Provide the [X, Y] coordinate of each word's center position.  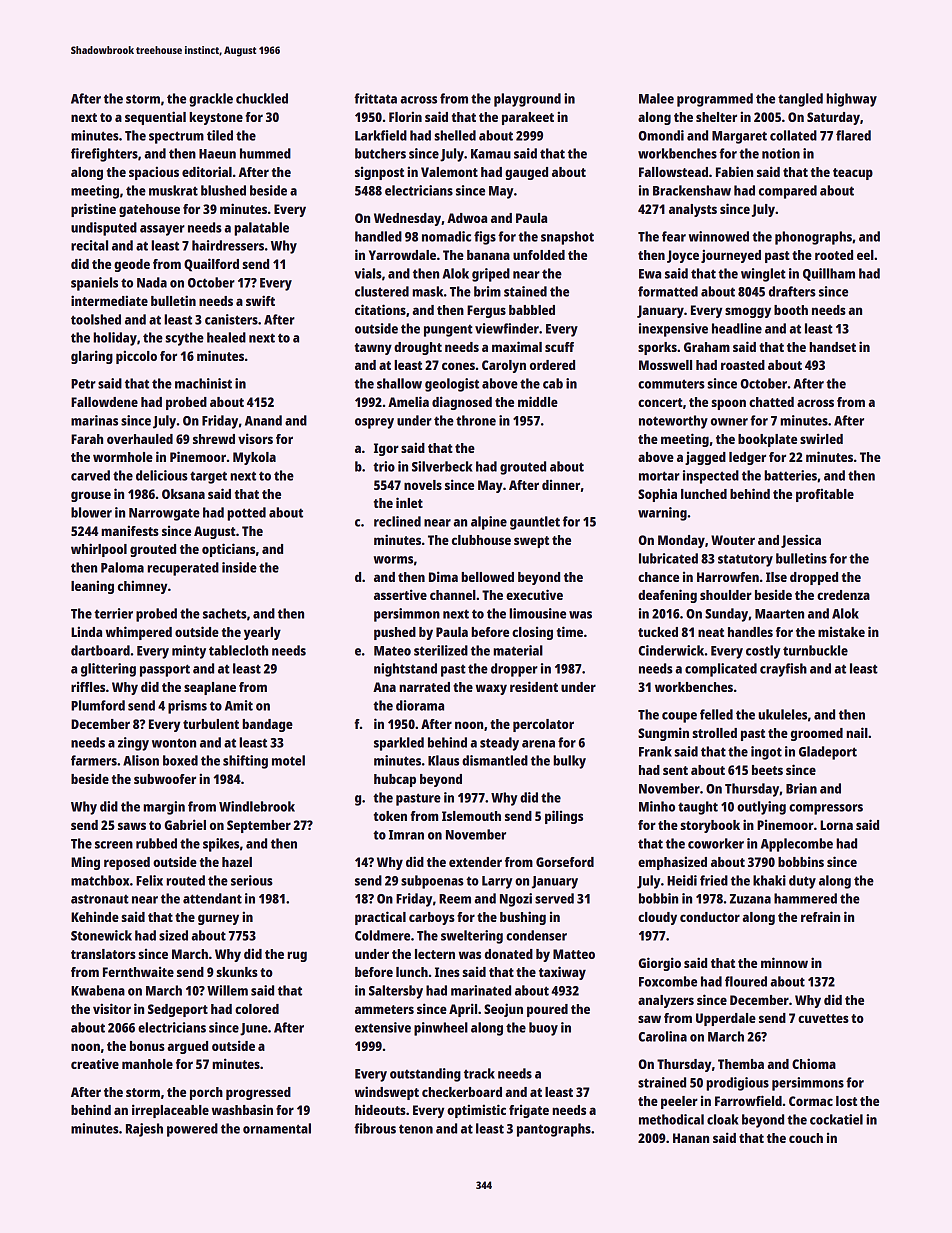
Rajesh [144, 1130]
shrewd [214, 439]
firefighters [104, 155]
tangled [800, 100]
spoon [728, 404]
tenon [416, 1129]
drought [418, 348]
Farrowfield [748, 1100]
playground [527, 100]
